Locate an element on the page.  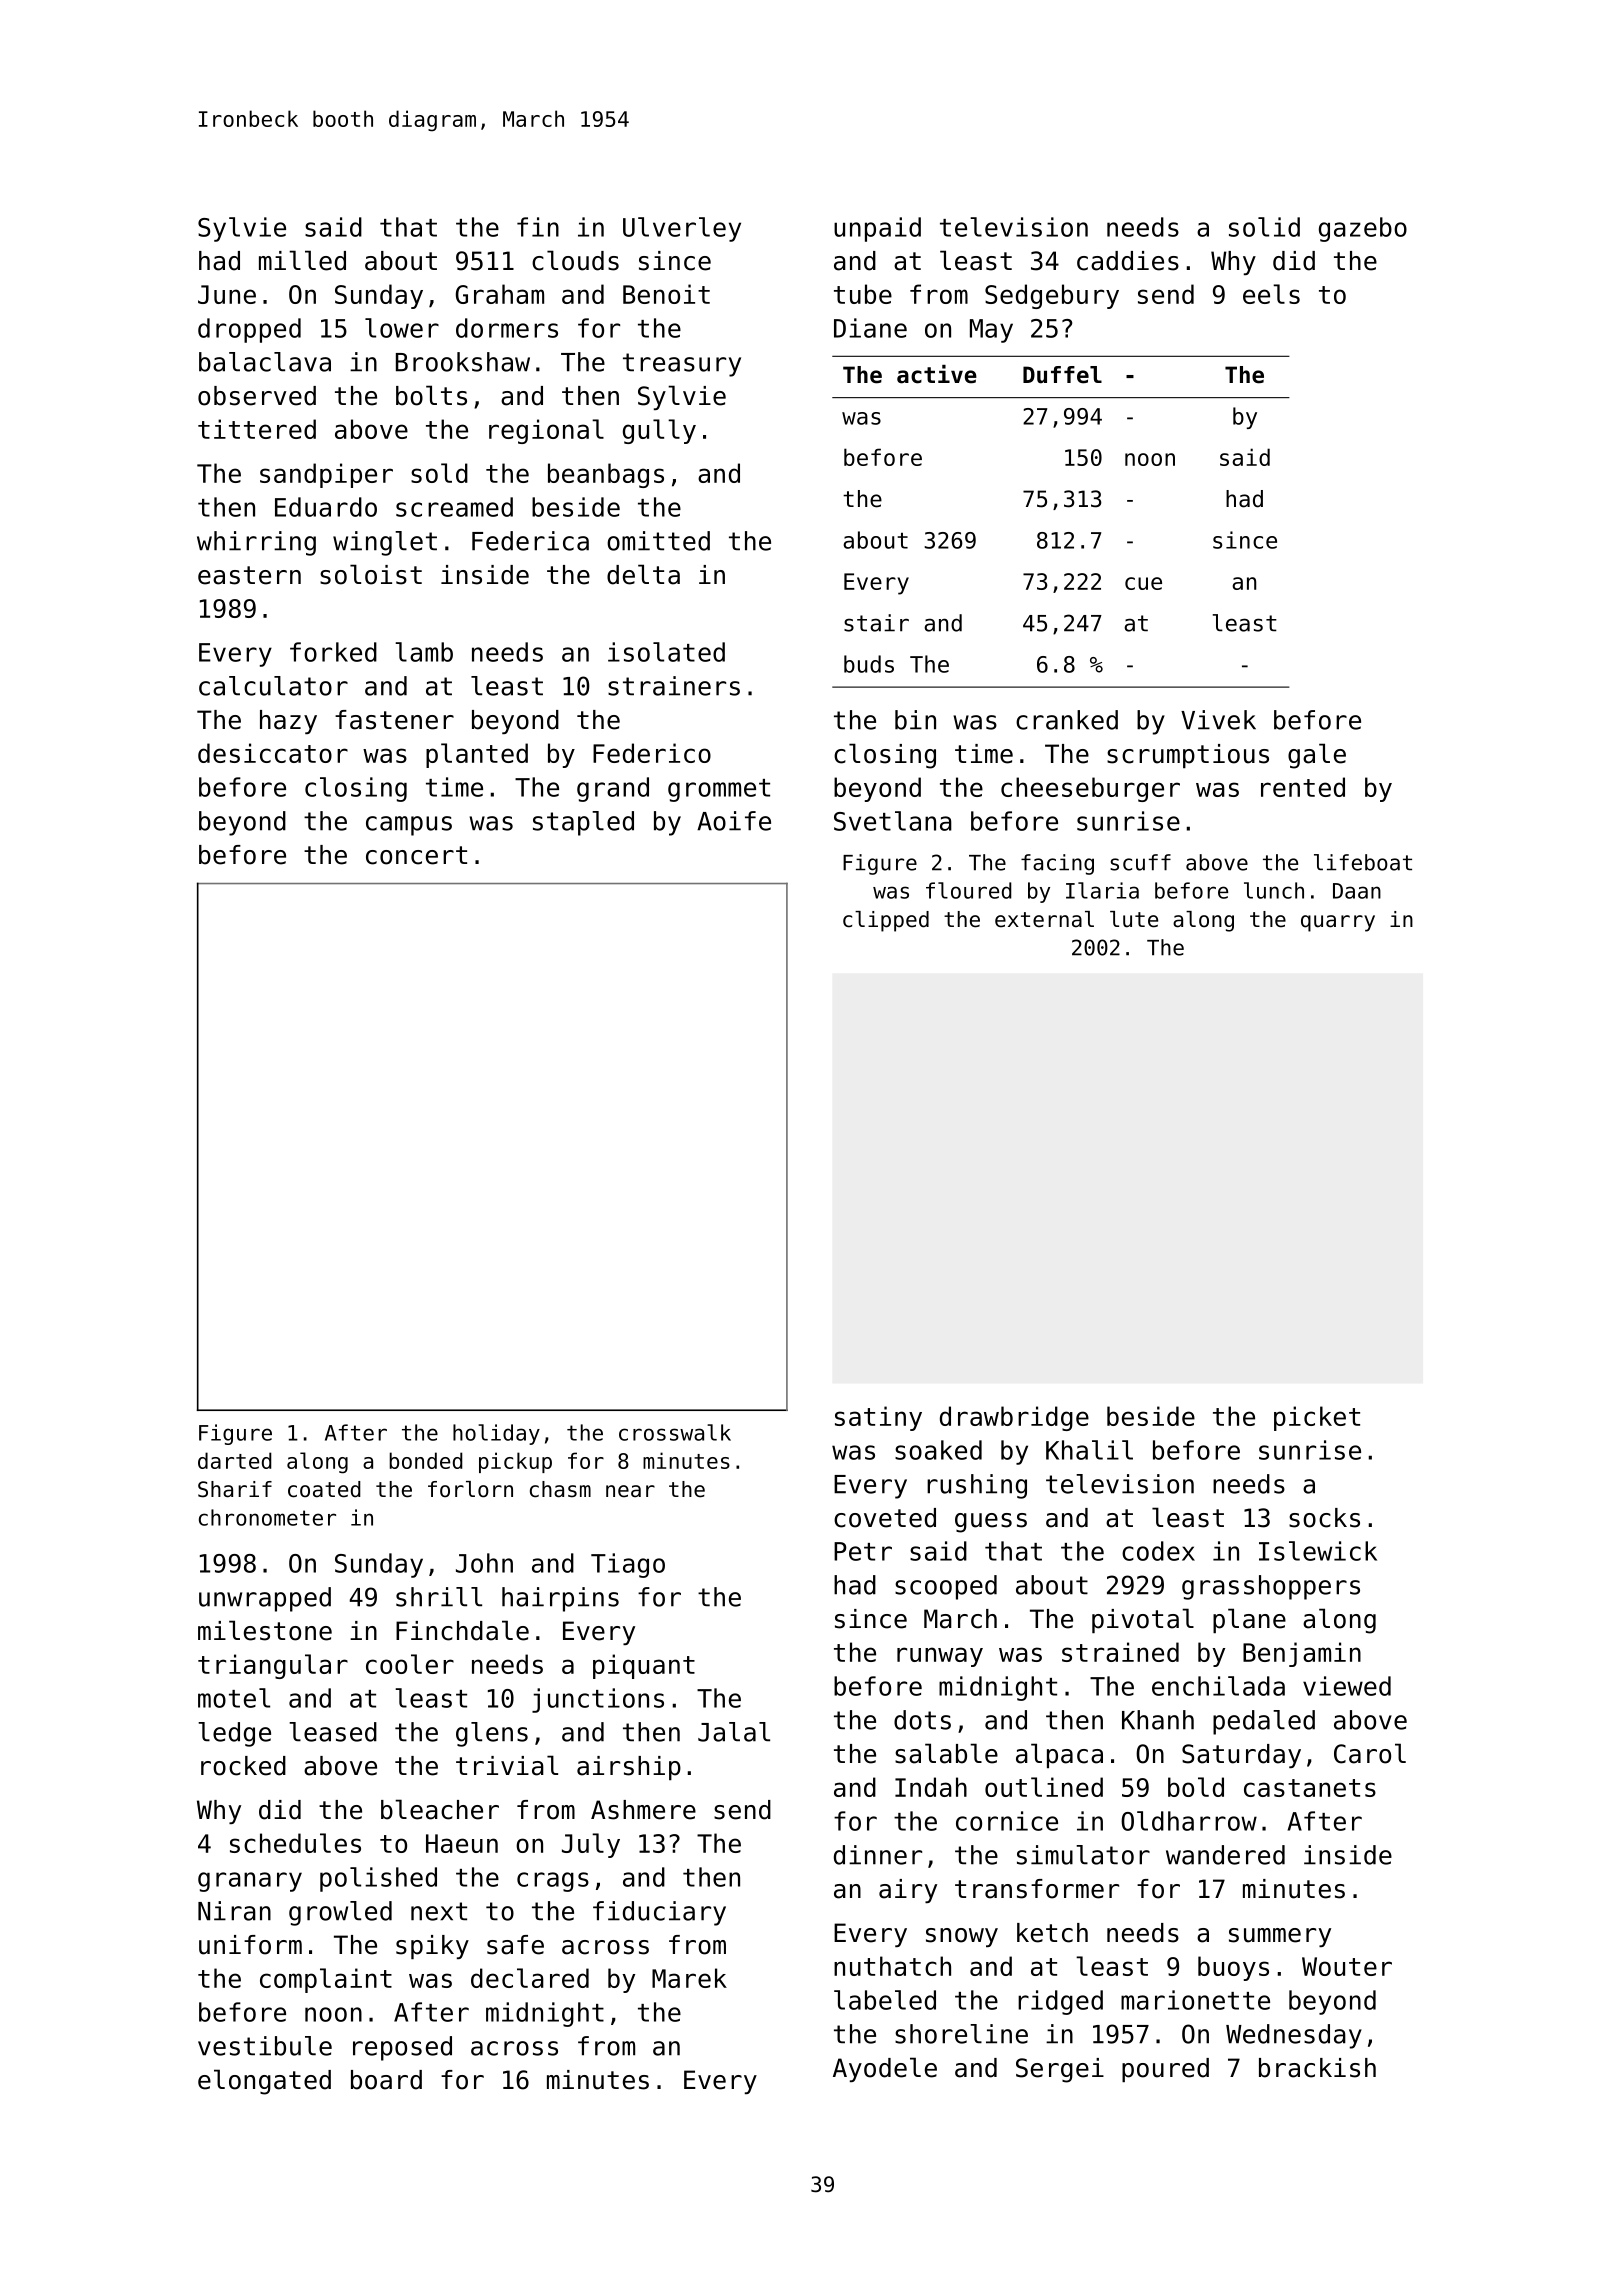
John is located at coordinates (484, 1563).
